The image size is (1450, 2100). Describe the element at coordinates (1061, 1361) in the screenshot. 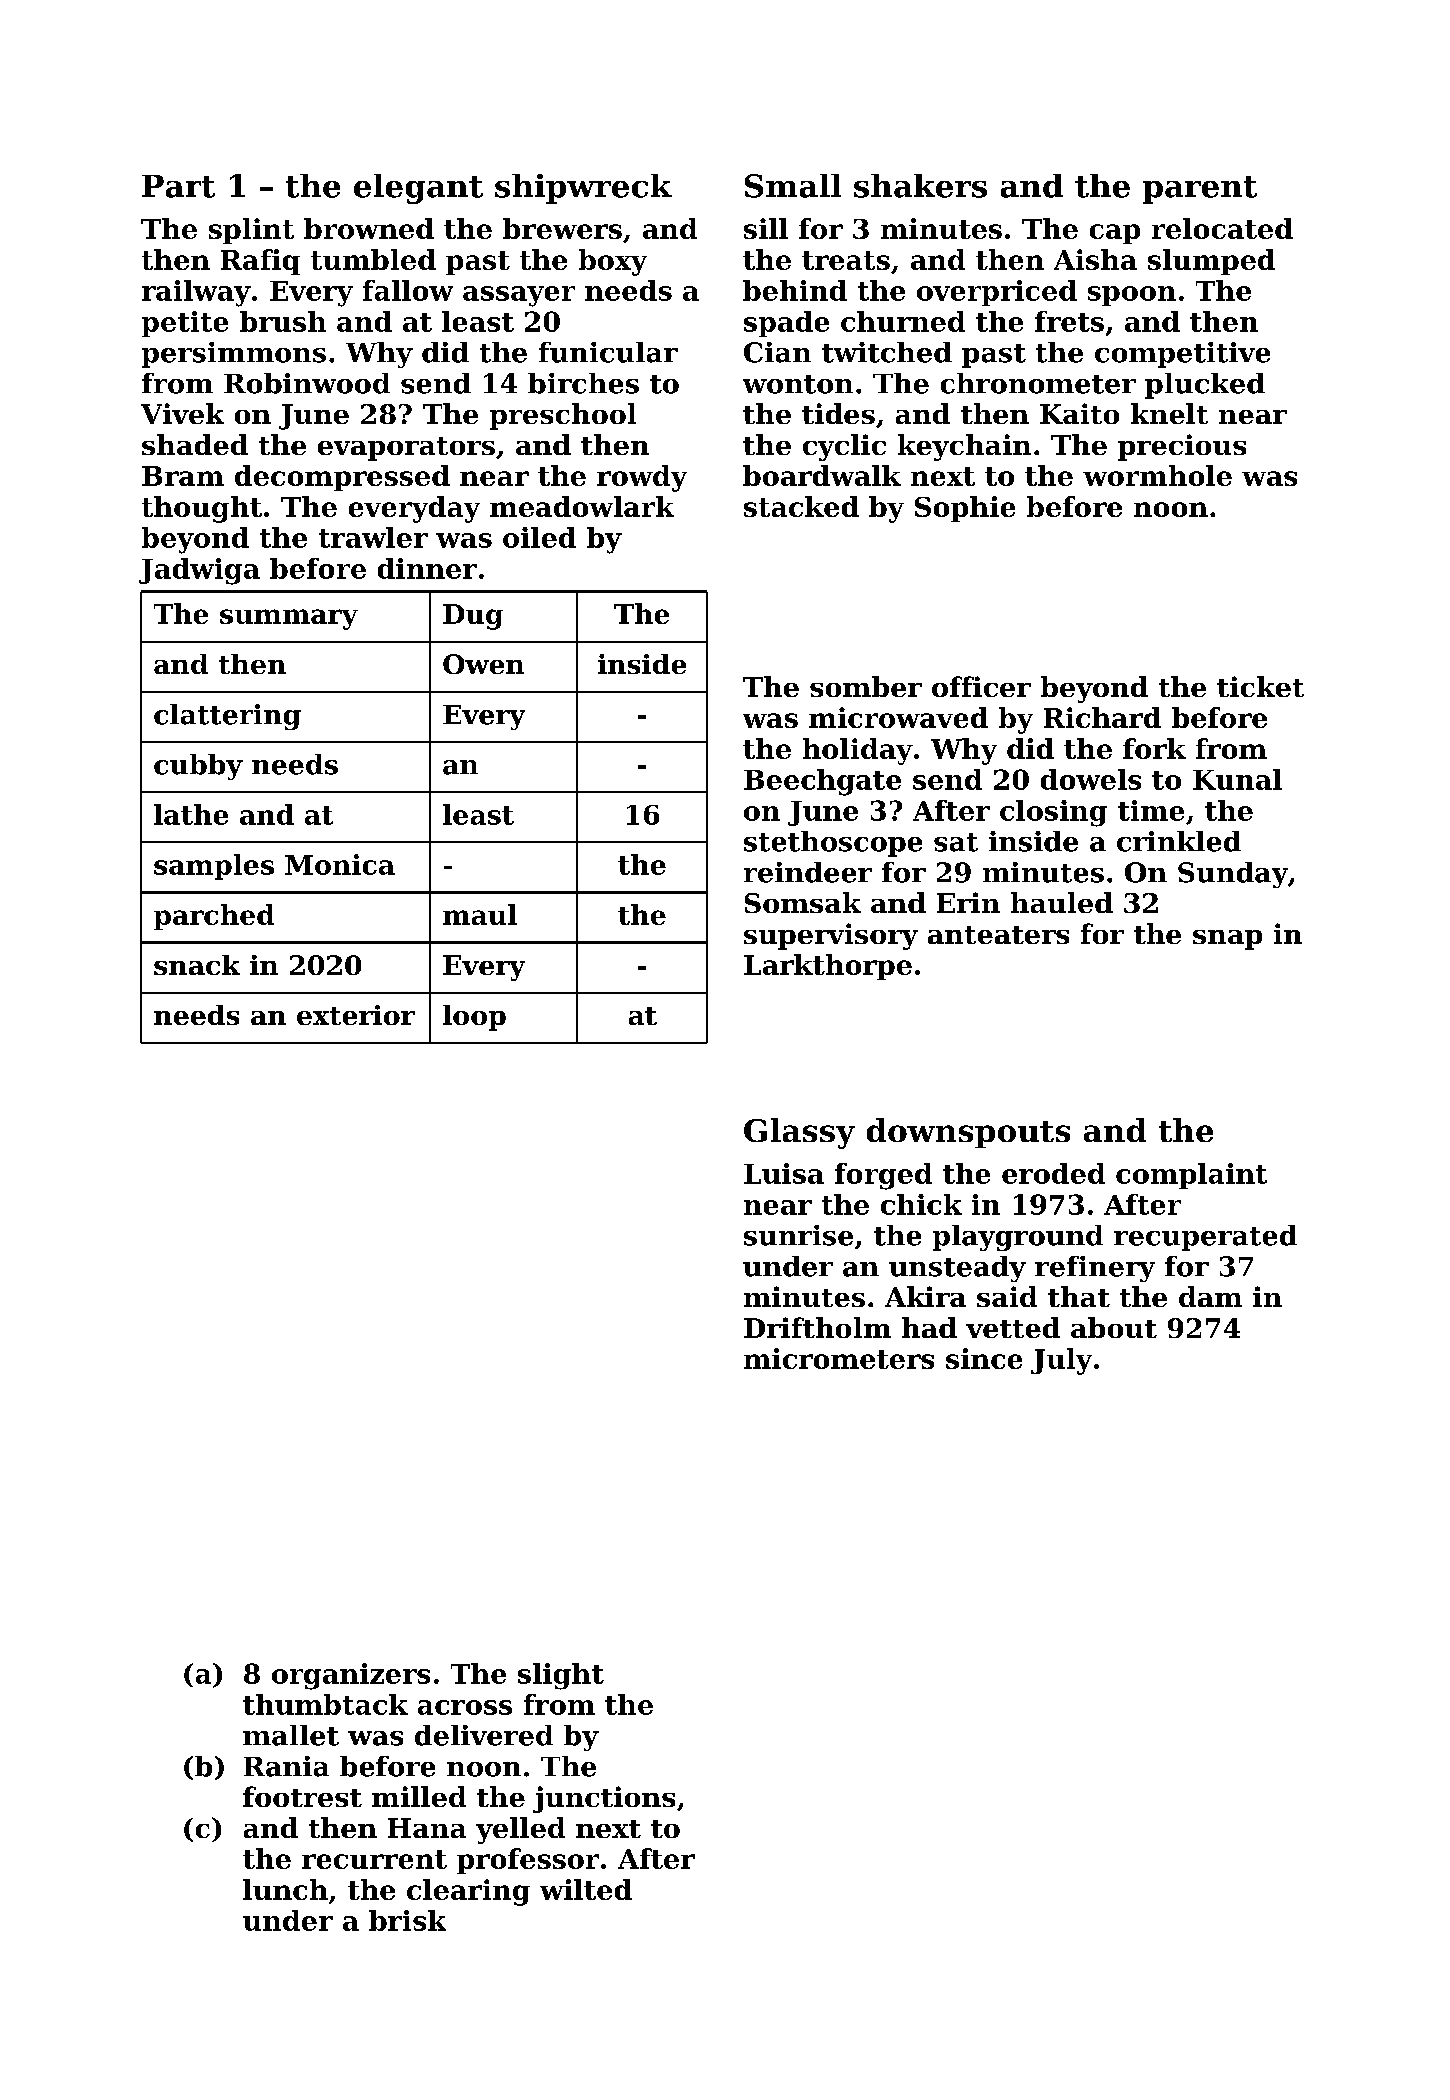

I see `July` at that location.
